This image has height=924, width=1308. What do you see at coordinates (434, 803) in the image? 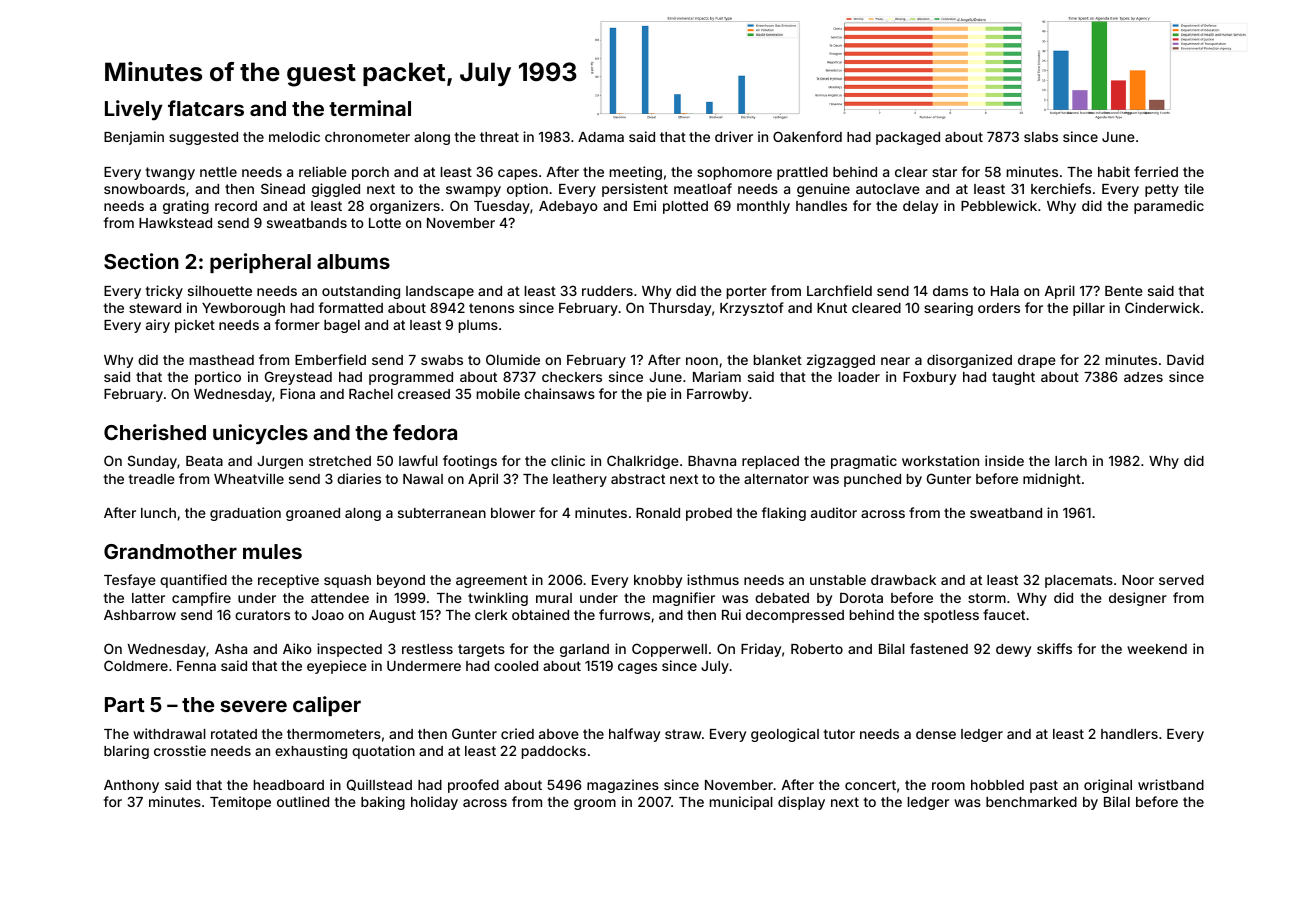
I see `holiday` at bounding box center [434, 803].
